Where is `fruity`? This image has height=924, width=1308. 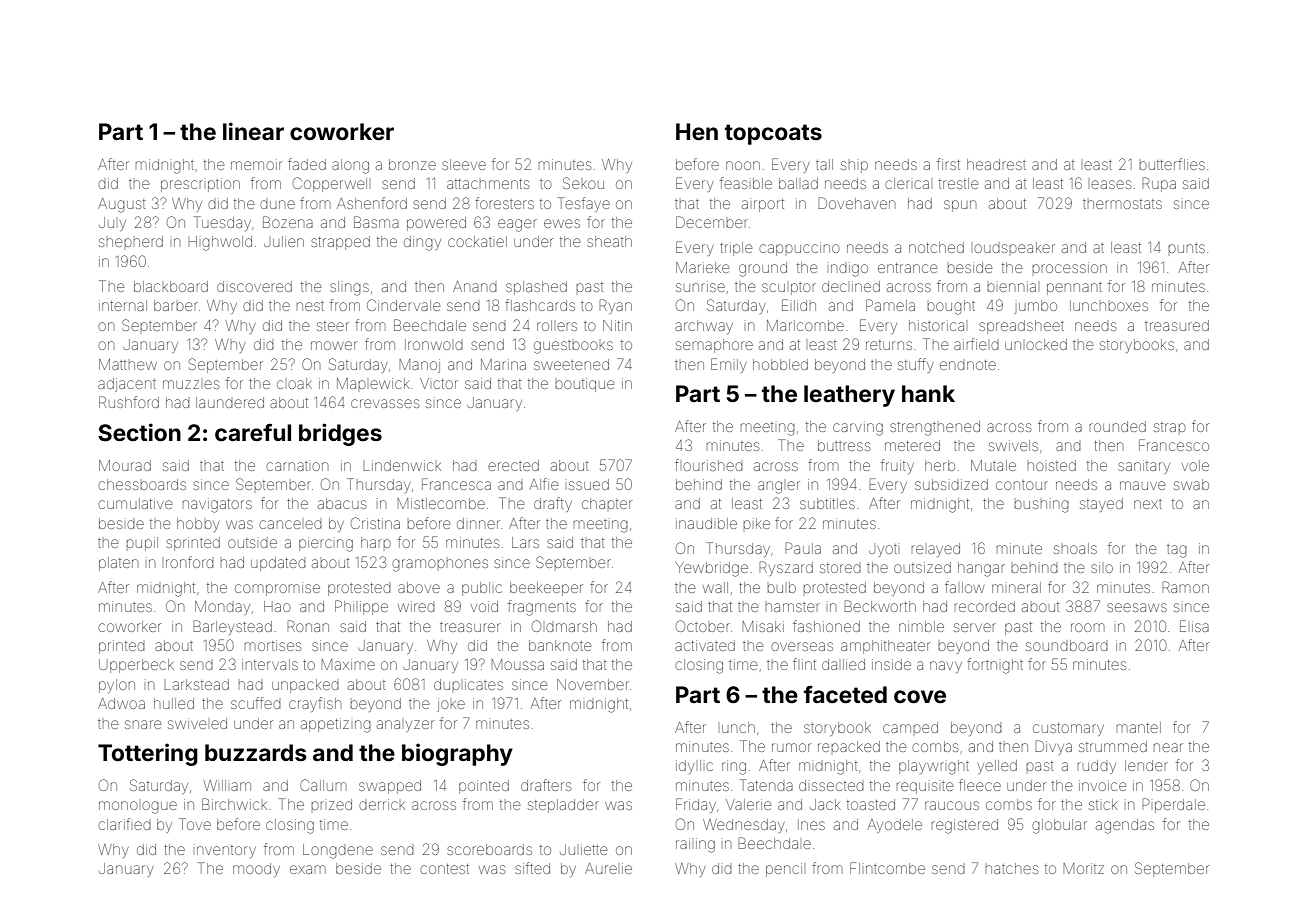 fruity is located at coordinates (897, 466).
